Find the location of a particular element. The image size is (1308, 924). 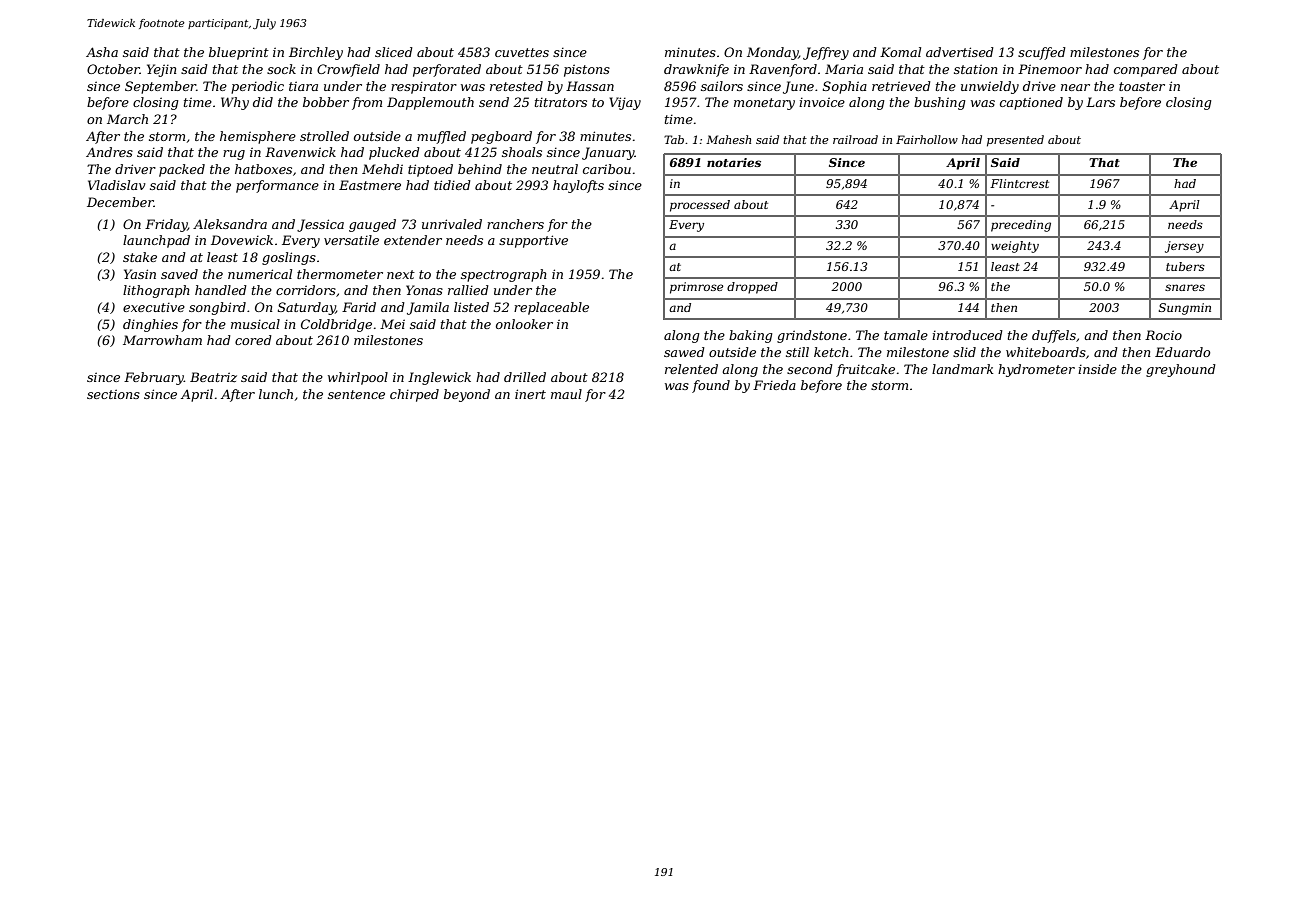

Flintcrest is located at coordinates (1019, 183).
